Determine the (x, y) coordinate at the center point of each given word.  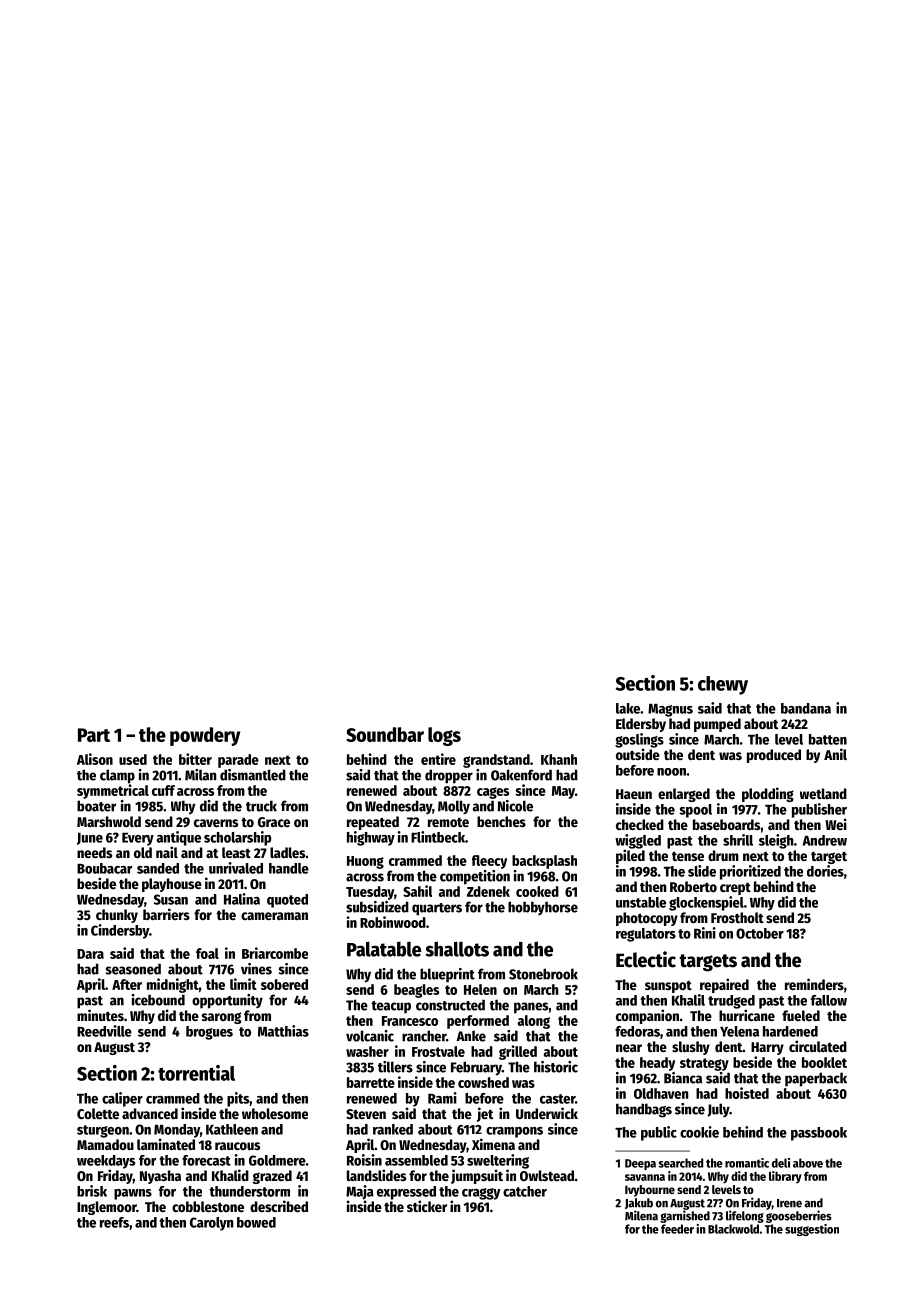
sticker (427, 1206)
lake (628, 708)
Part (94, 735)
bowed (256, 1222)
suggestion (812, 1230)
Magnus (670, 710)
